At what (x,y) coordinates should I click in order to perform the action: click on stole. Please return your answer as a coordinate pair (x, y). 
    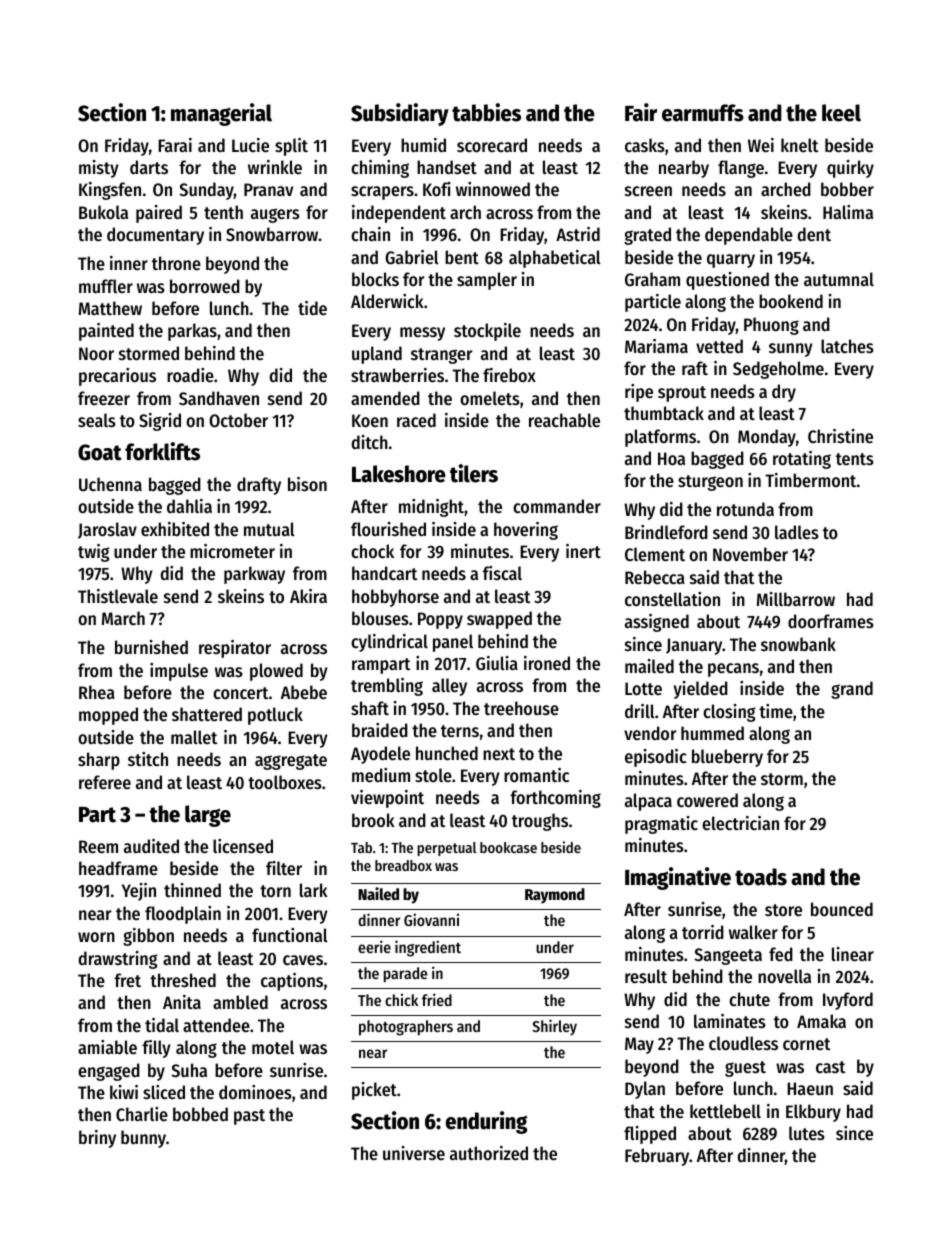
    Looking at the image, I should click on (433, 775).
